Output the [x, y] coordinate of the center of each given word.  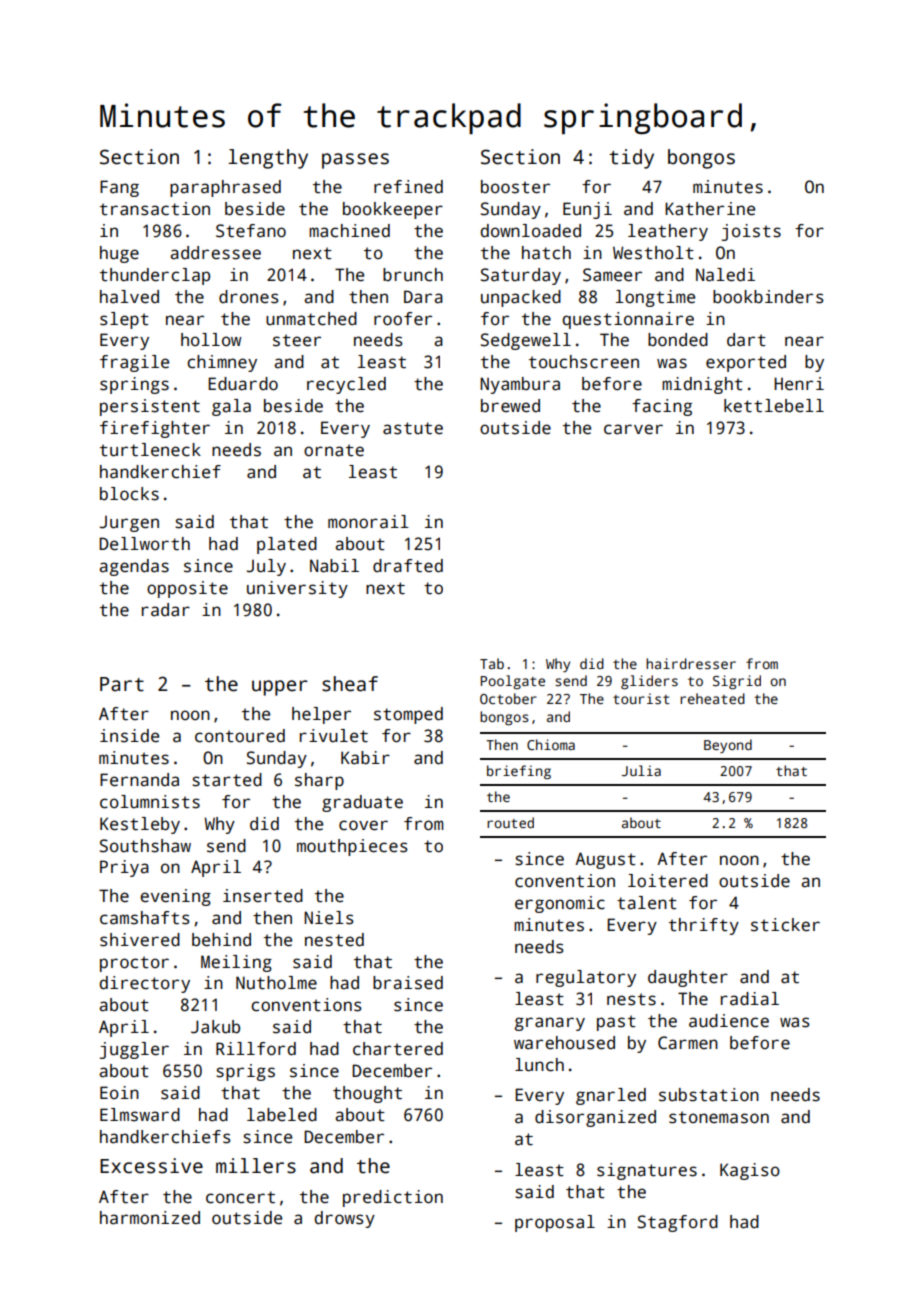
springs [134, 385]
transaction [155, 209]
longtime [655, 298]
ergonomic [560, 904]
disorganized [595, 1118]
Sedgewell [526, 341]
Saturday [521, 276]
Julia [641, 770]
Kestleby [140, 825]
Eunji [587, 210]
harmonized [150, 1218]
